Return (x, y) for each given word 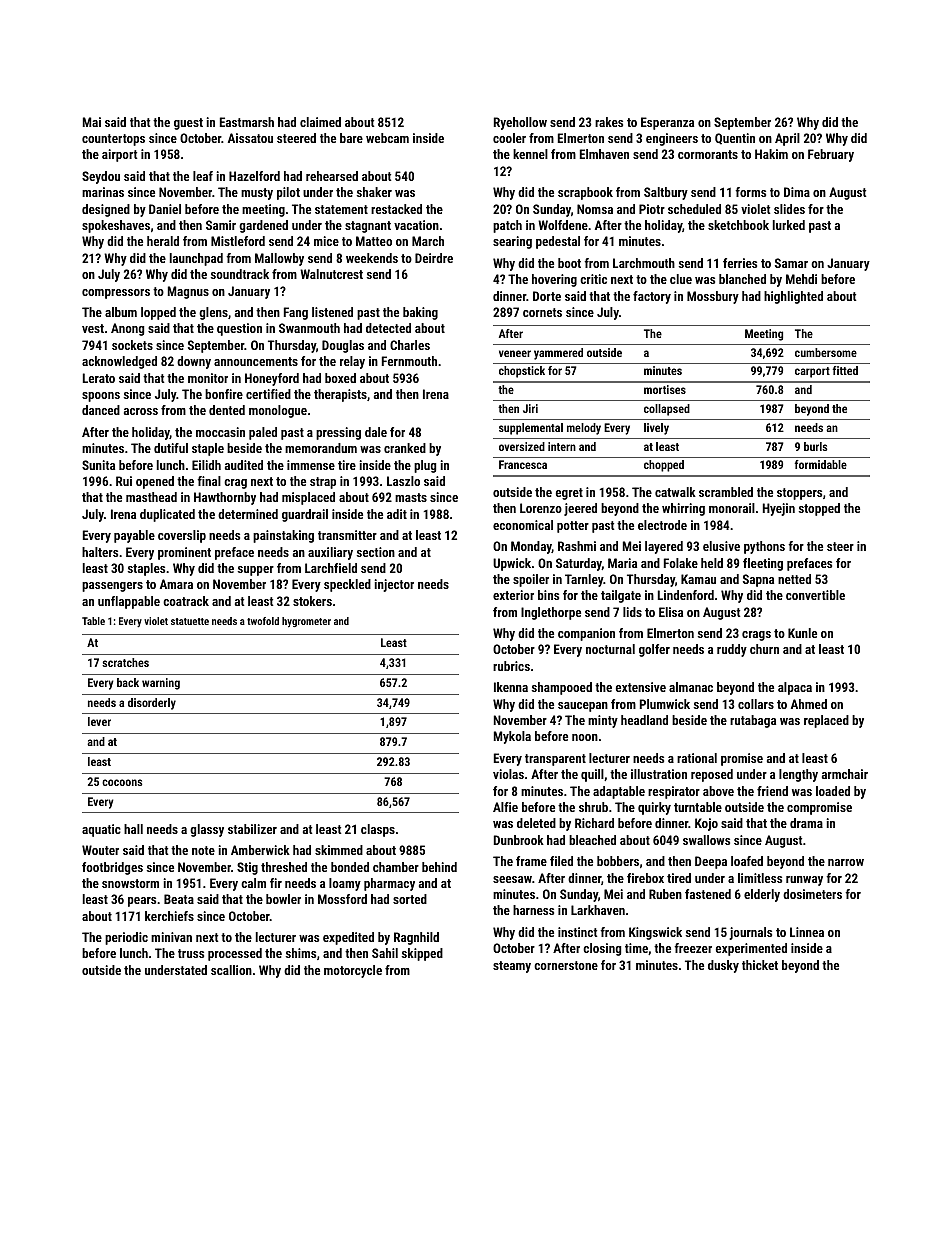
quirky (654, 808)
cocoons (122, 782)
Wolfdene (563, 225)
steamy (512, 967)
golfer (654, 650)
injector (394, 585)
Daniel (165, 209)
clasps (378, 830)
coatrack (186, 601)
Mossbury (713, 297)
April (787, 139)
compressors (116, 294)
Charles (410, 345)
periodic (126, 938)
